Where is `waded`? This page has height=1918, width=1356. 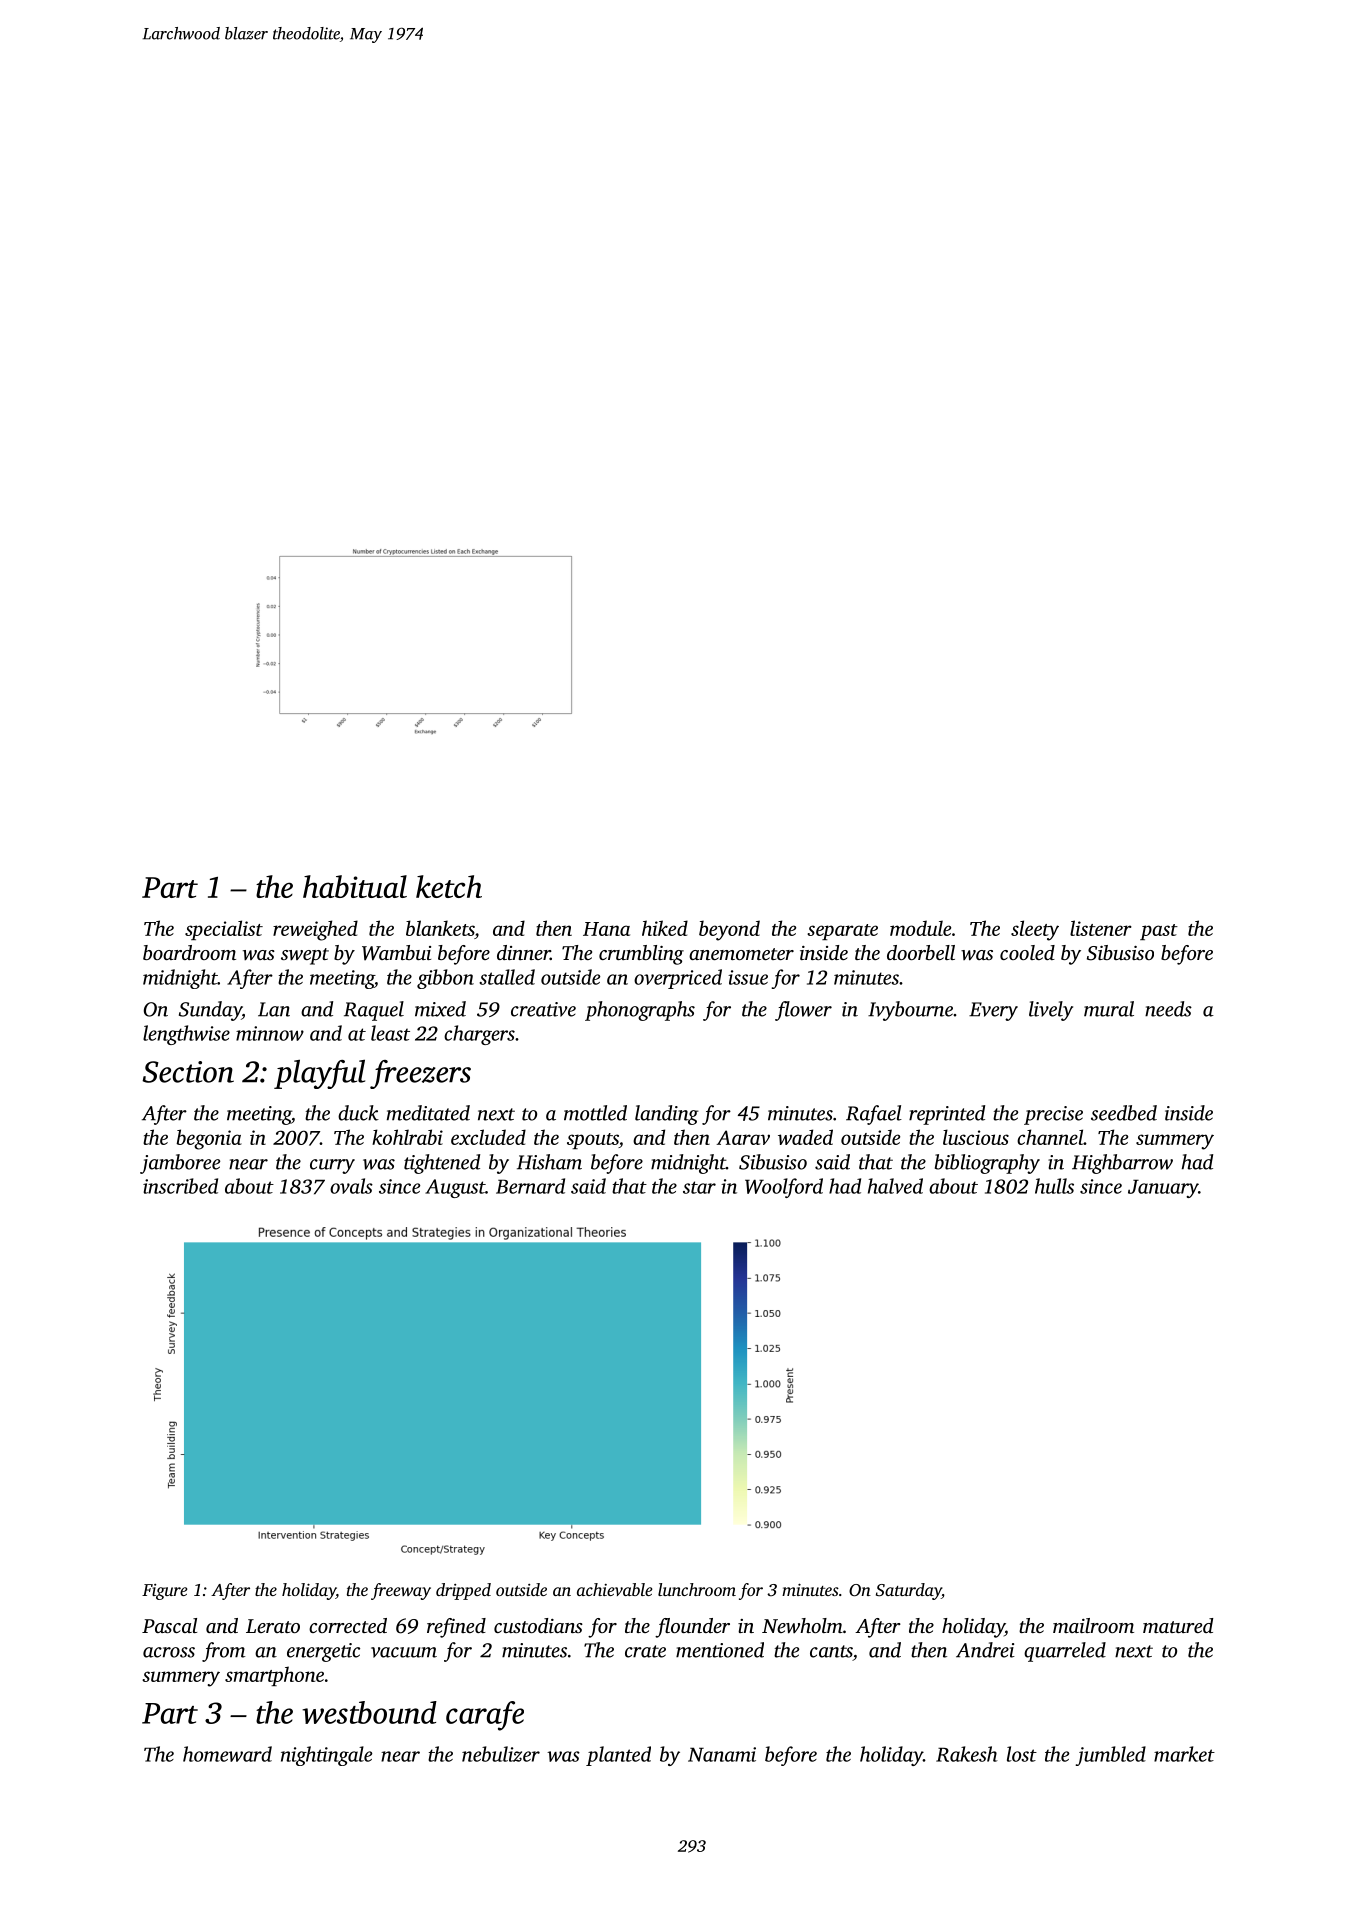
waded is located at coordinates (805, 1137).
